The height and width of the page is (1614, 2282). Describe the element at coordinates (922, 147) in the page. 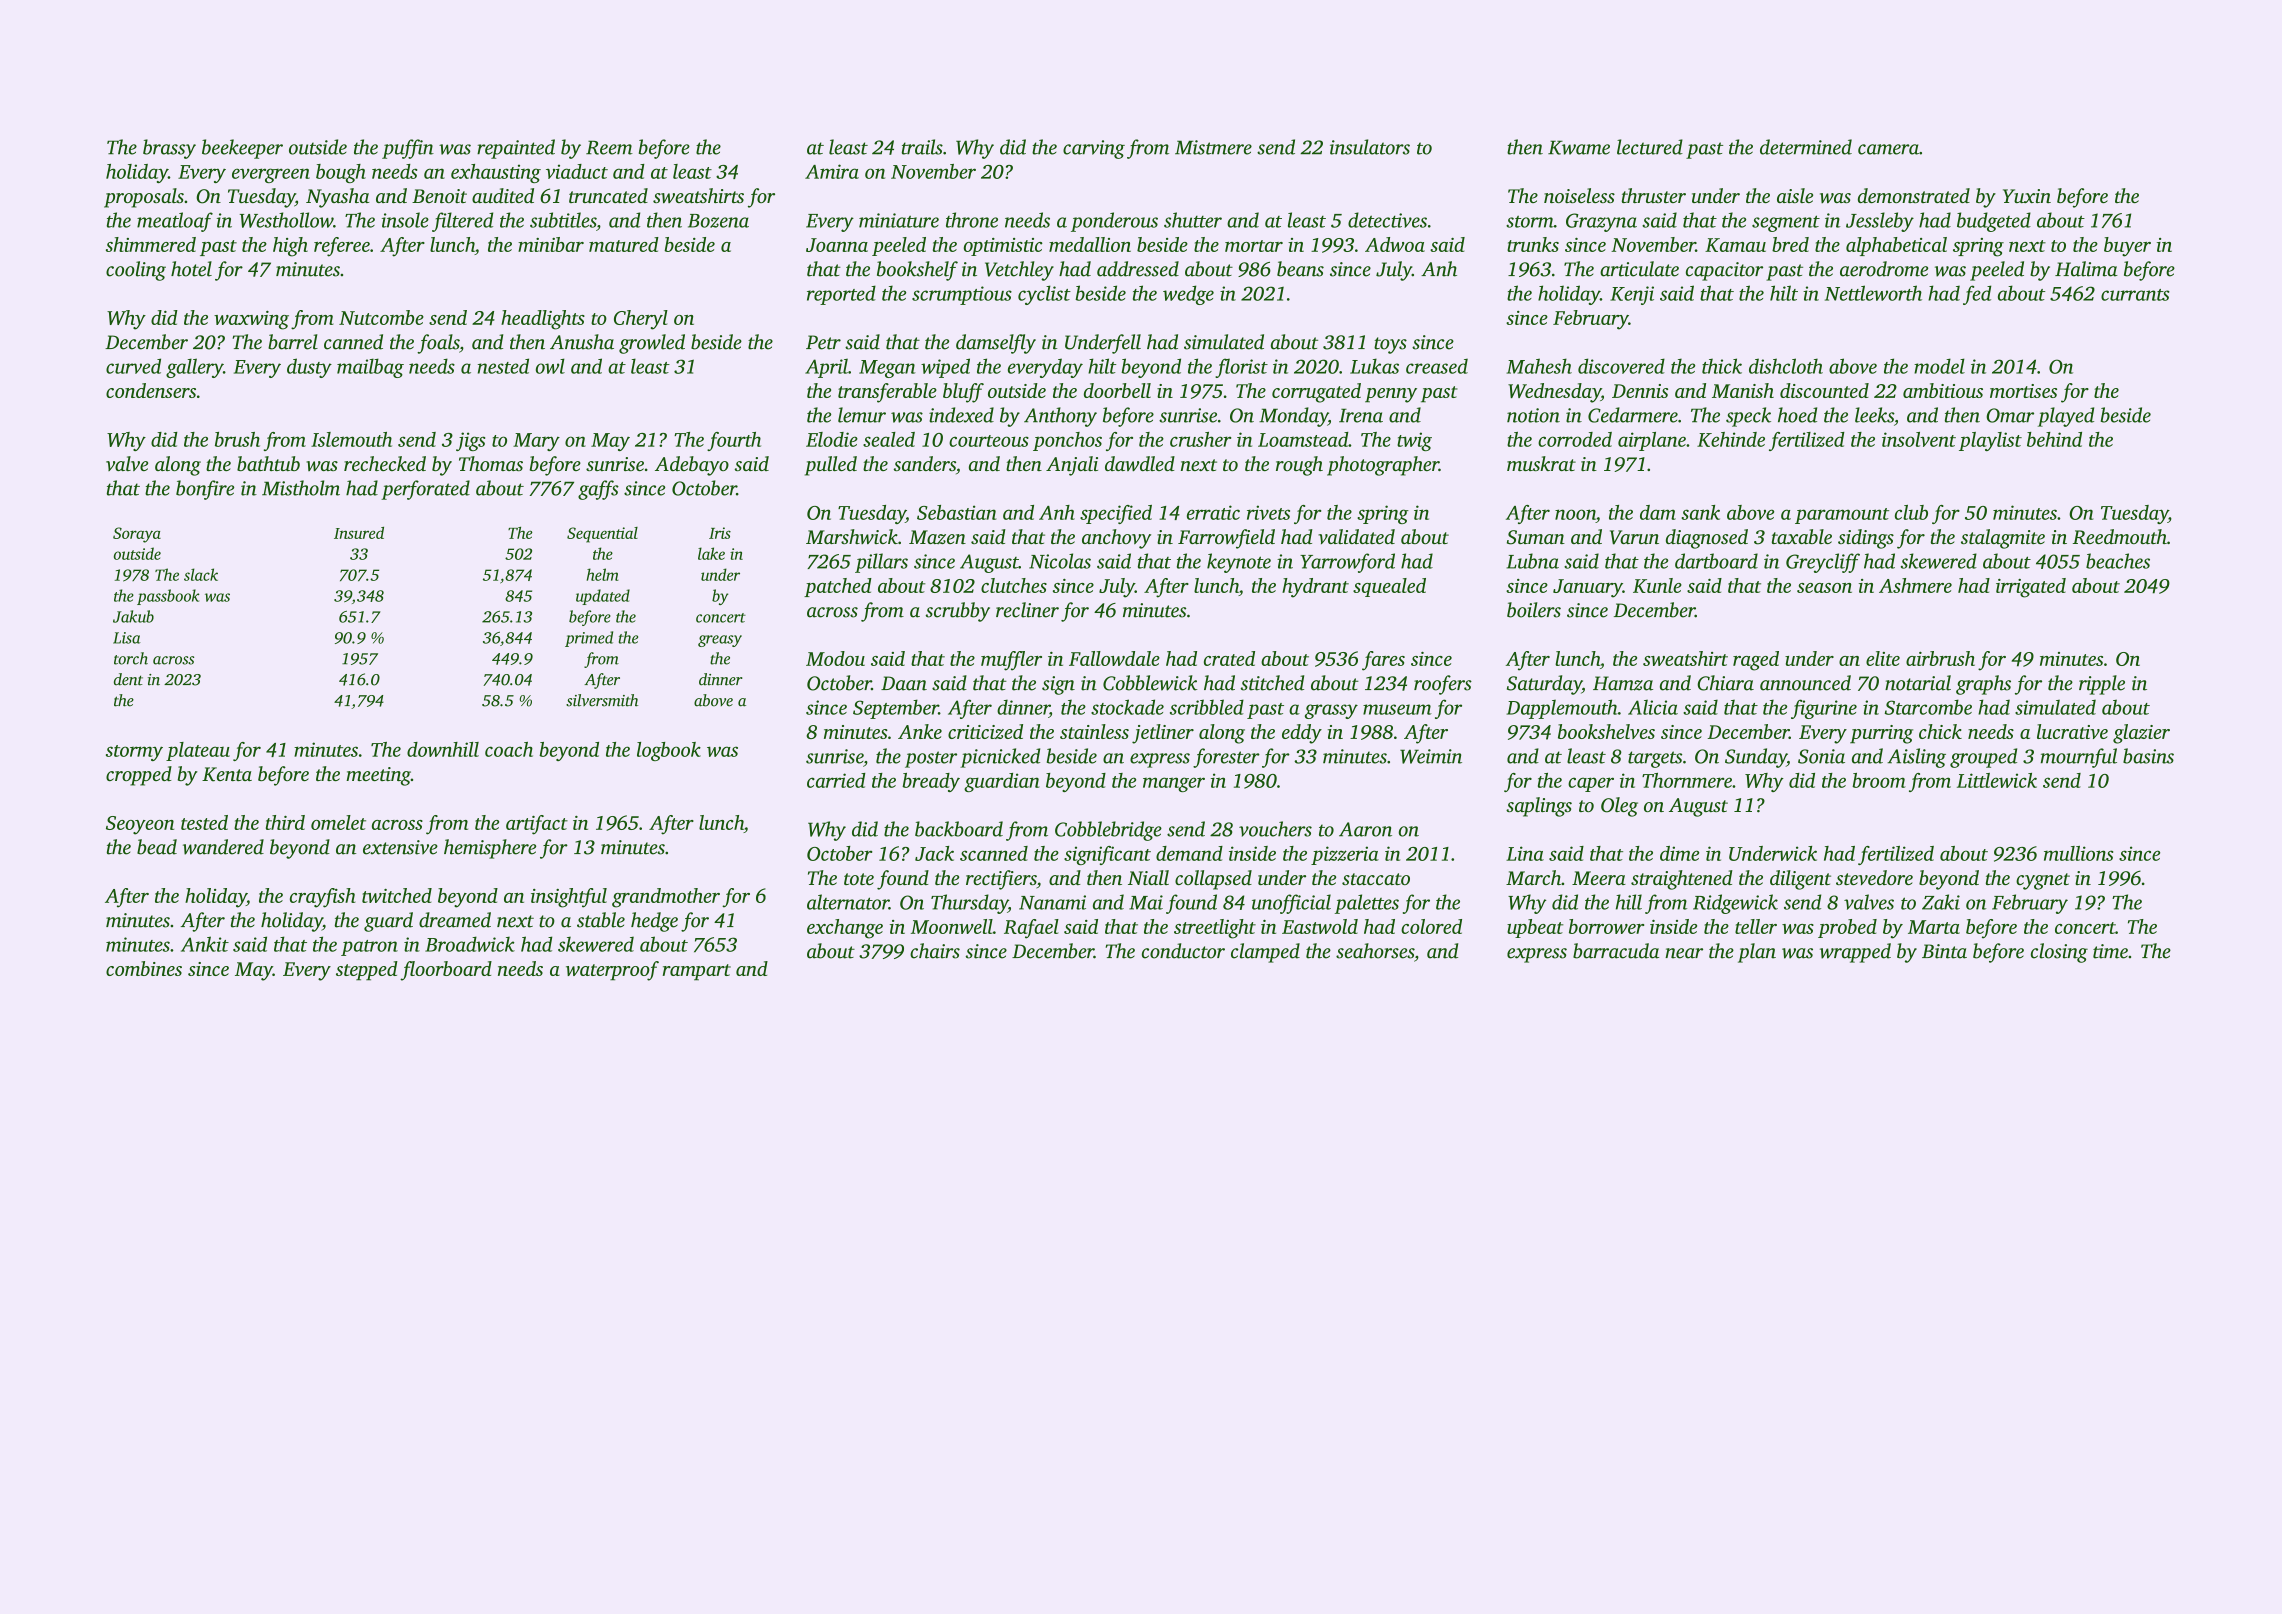

I see `trails` at that location.
